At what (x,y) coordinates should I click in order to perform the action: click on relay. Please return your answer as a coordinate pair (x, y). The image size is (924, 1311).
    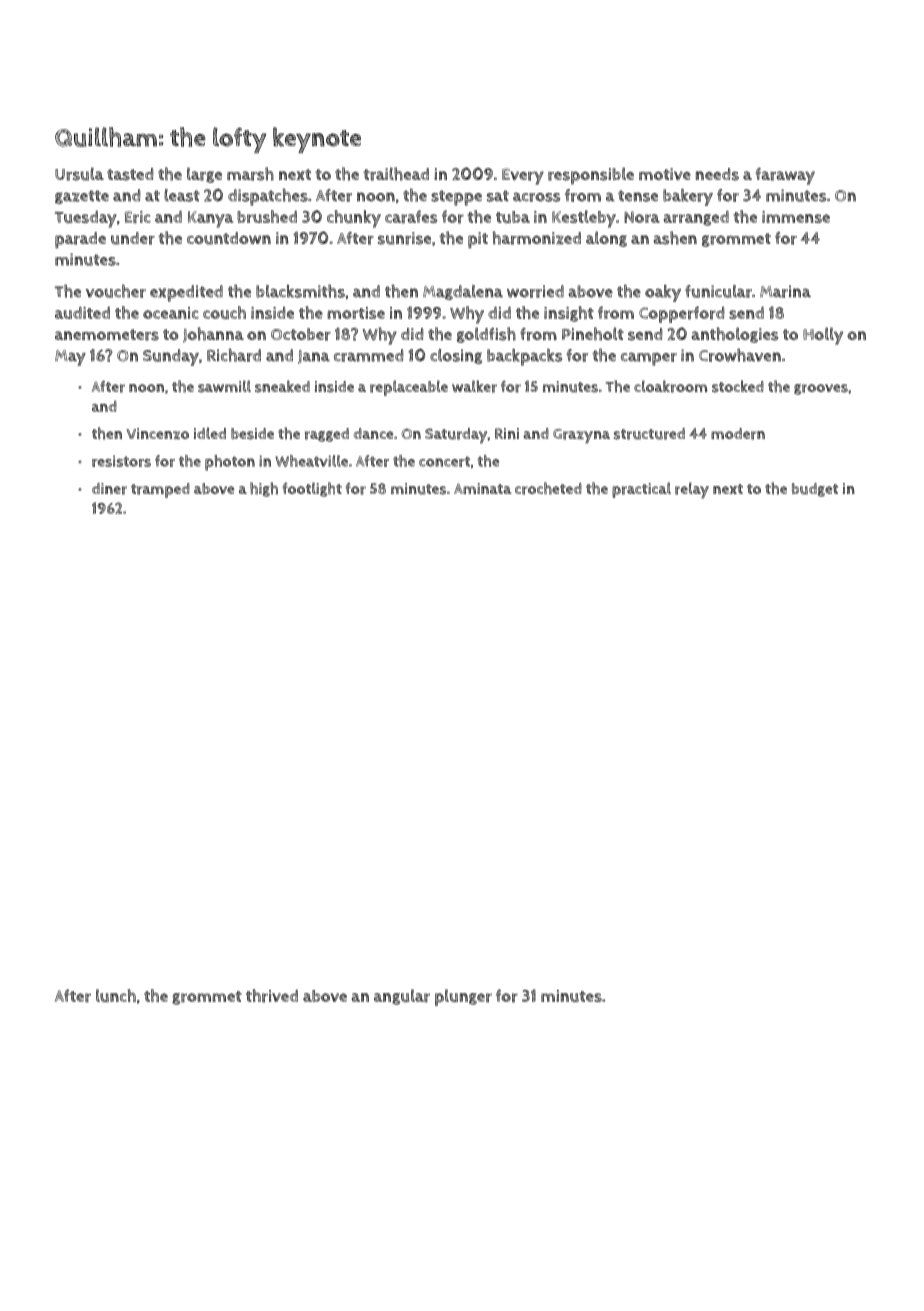
    Looking at the image, I should click on (692, 490).
